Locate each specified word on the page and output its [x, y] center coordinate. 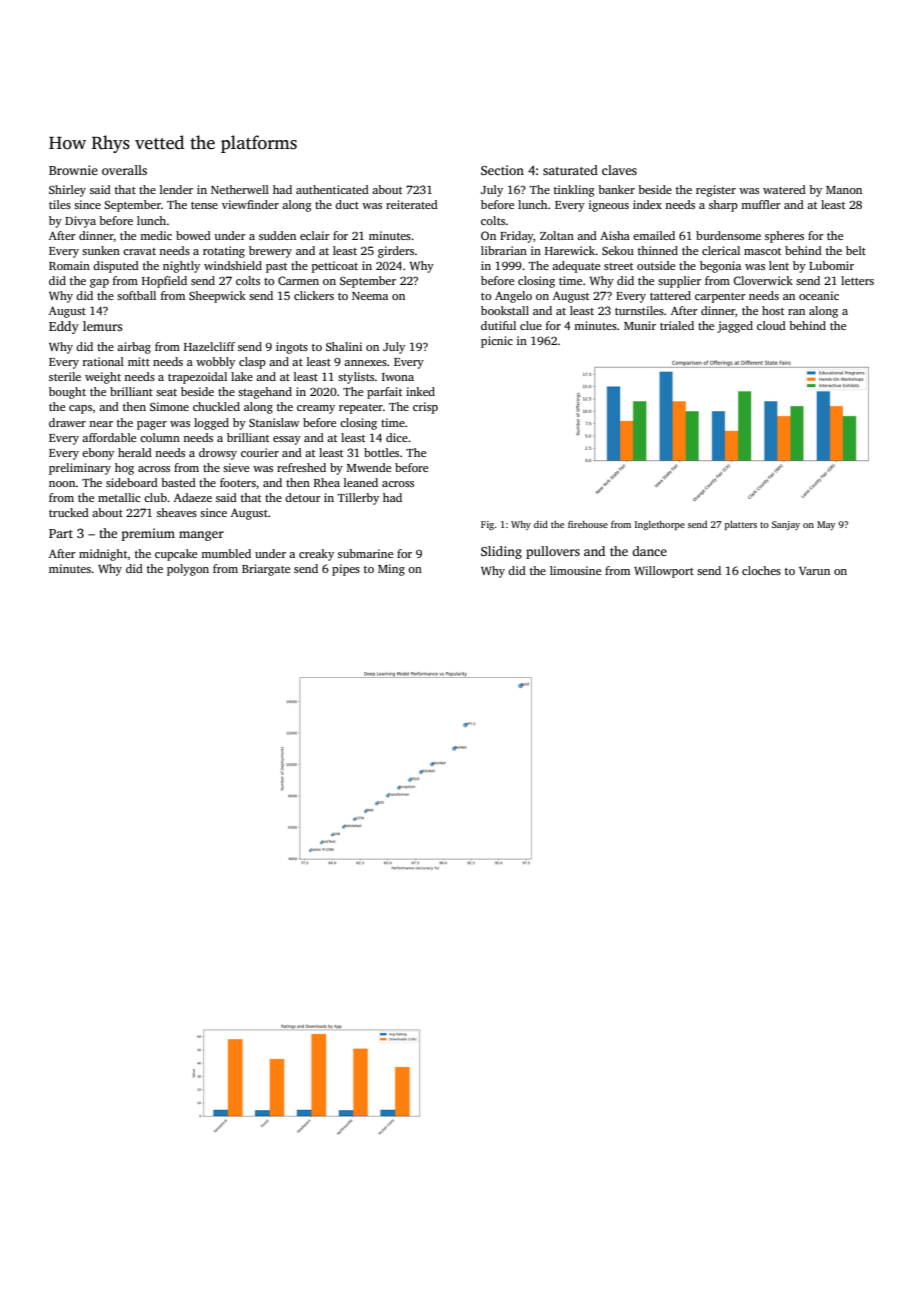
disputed [116, 267]
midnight [103, 555]
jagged [735, 327]
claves [619, 170]
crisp [425, 408]
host [773, 310]
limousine [575, 570]
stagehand [265, 393]
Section [502, 170]
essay [287, 440]
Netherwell [240, 189]
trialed [677, 325]
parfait [384, 393]
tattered [670, 295]
